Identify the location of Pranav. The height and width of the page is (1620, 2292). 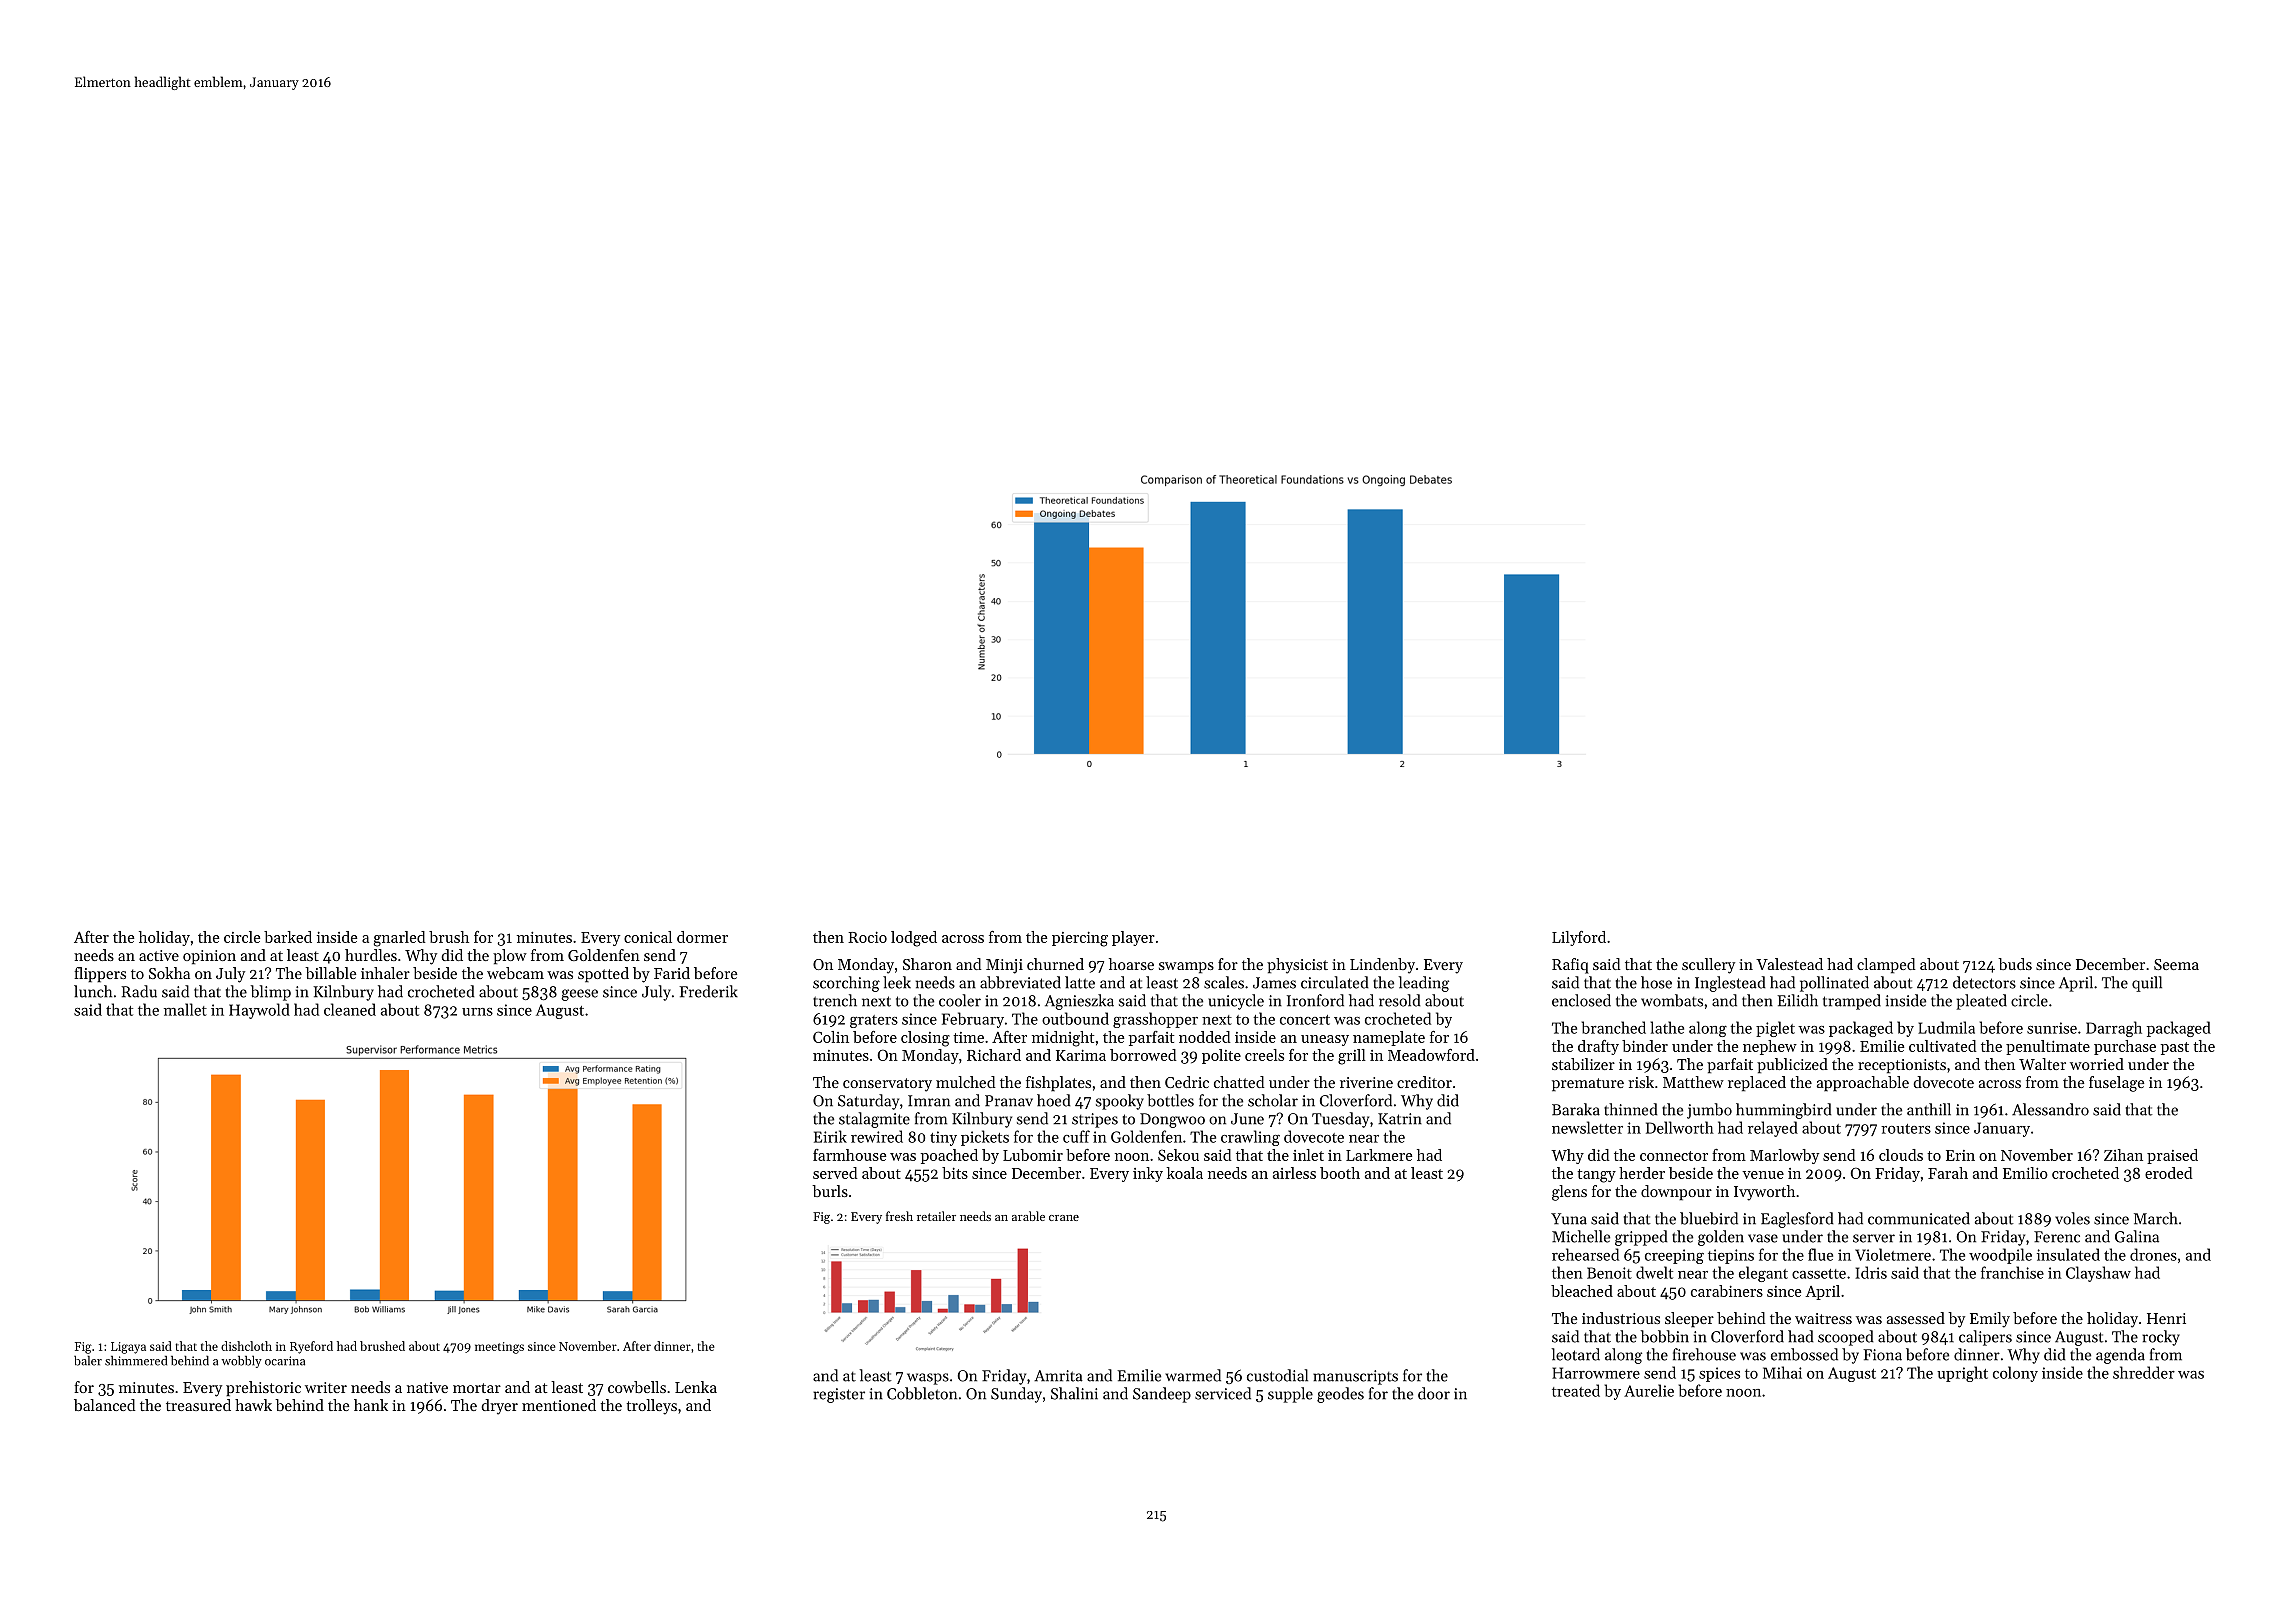
(1009, 1101).
